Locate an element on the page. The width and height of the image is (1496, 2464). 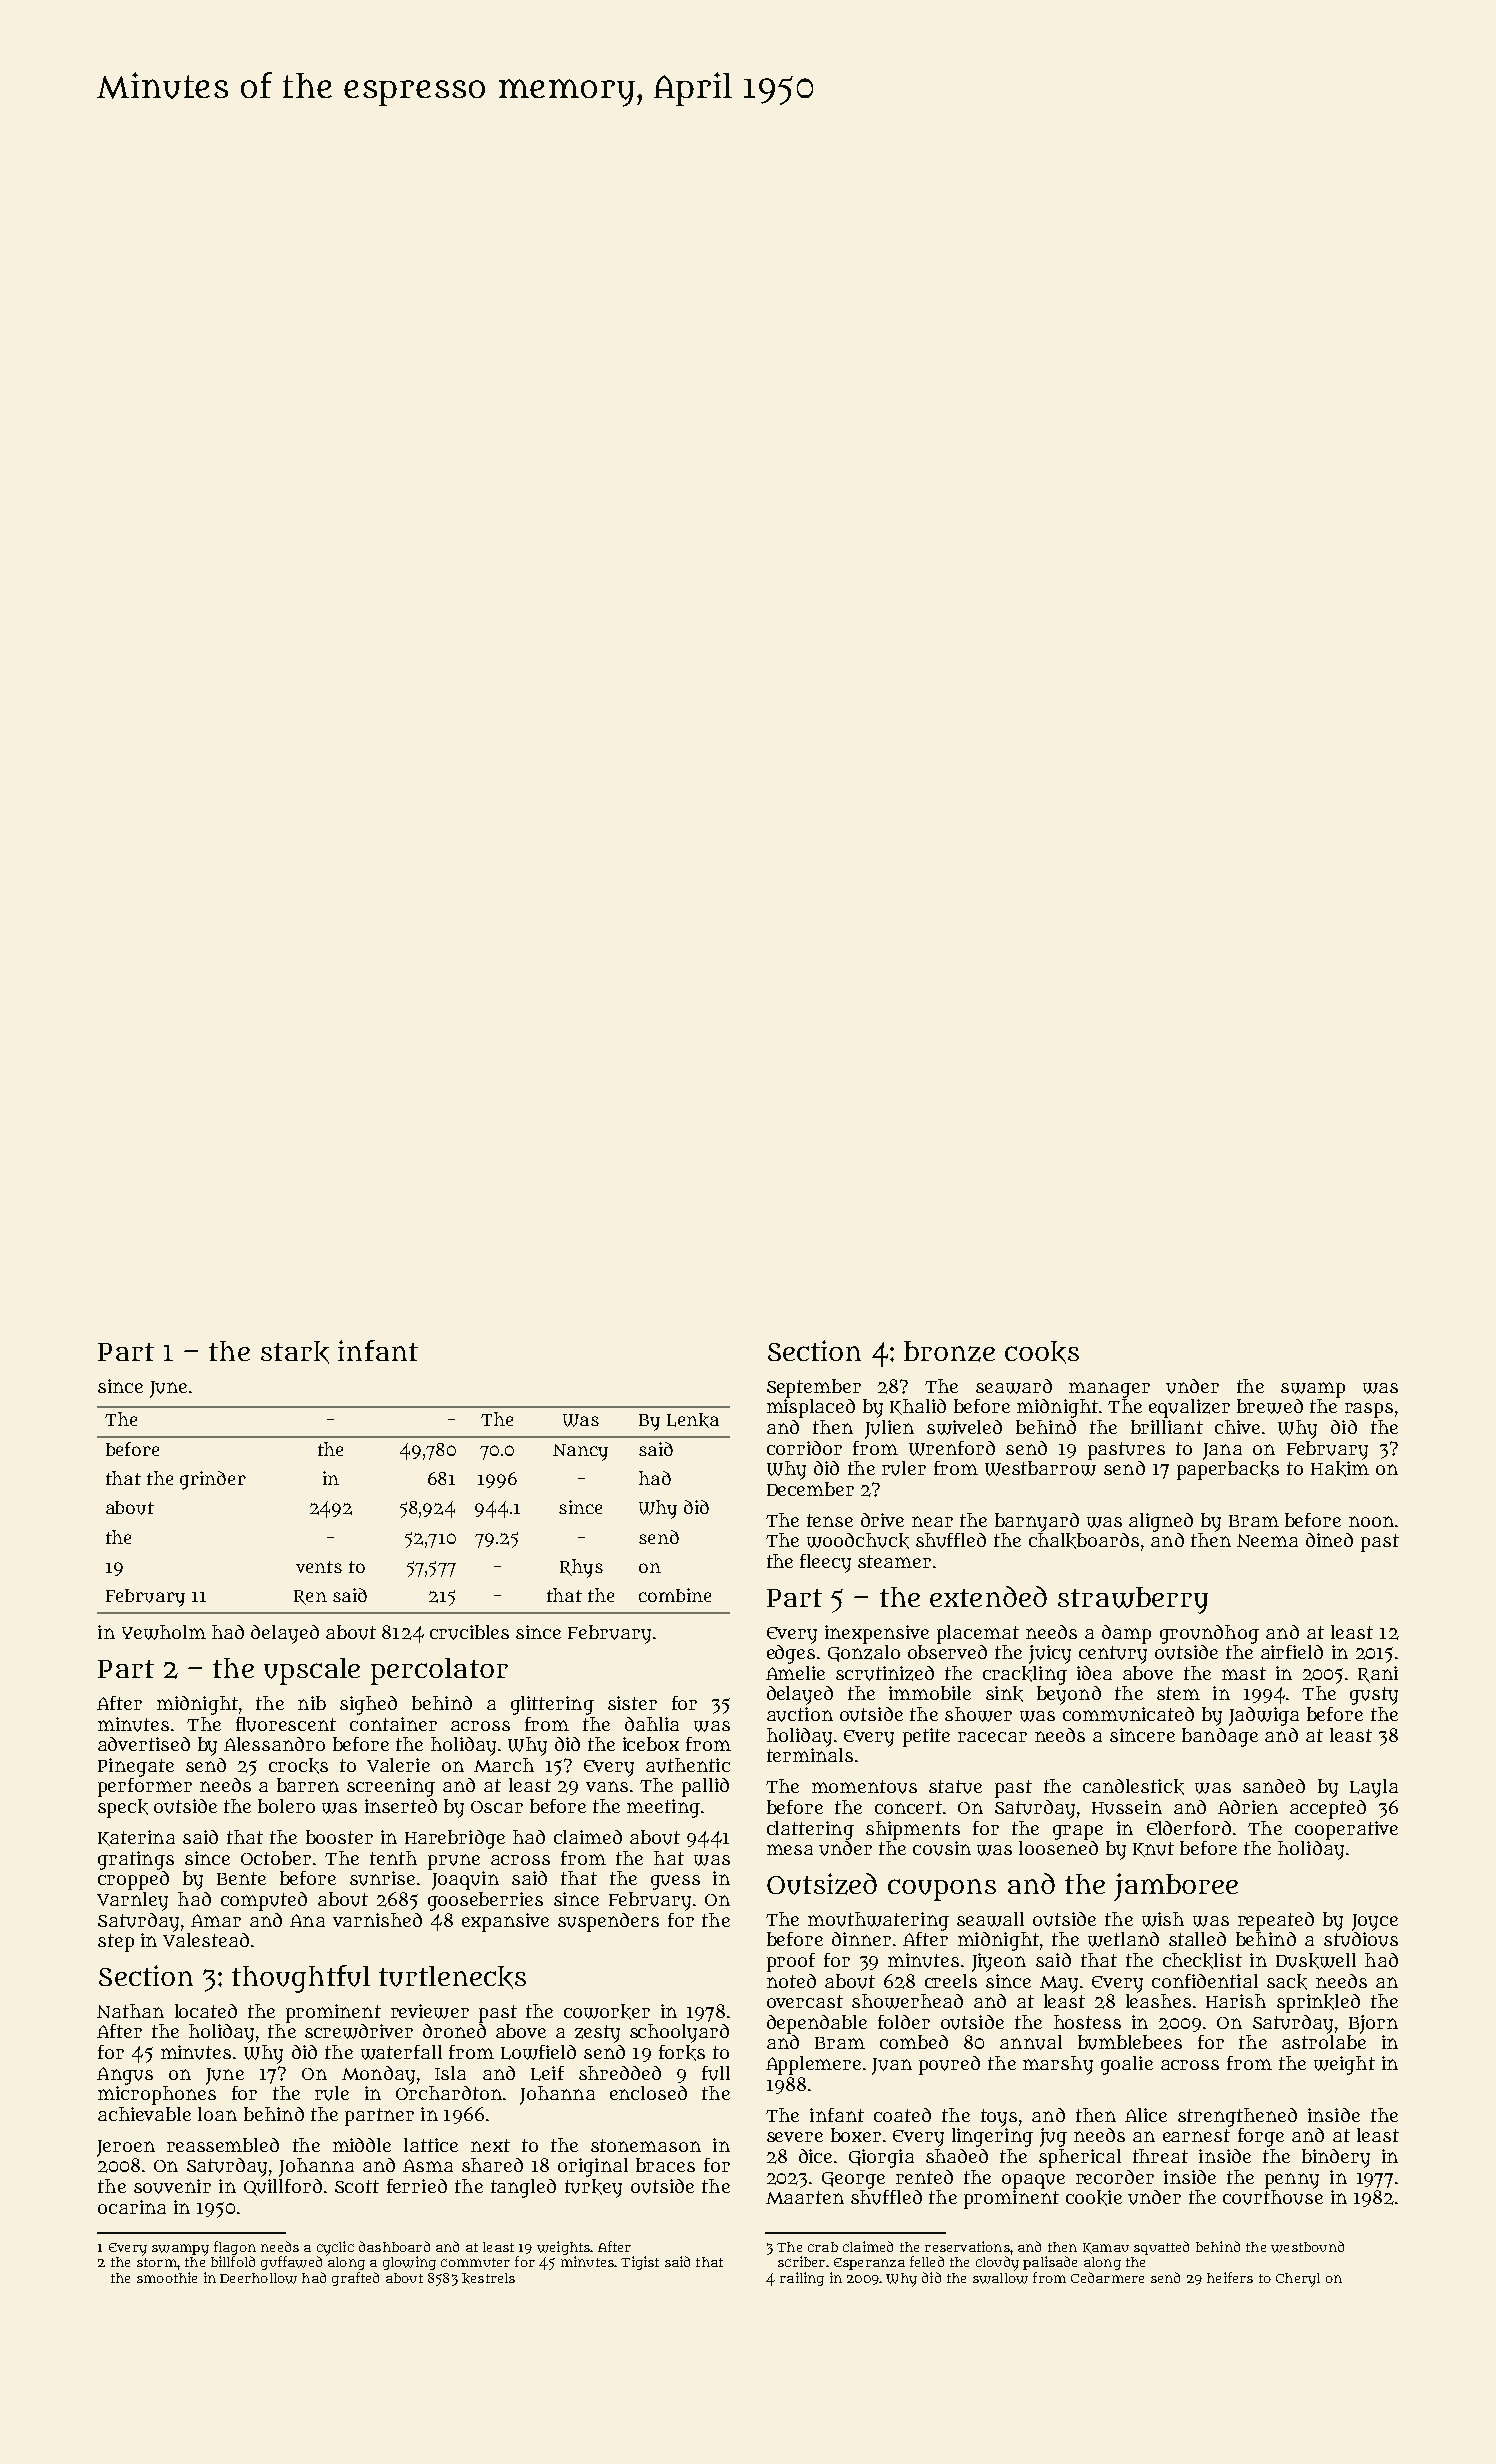
Cheryl is located at coordinates (1298, 2280).
